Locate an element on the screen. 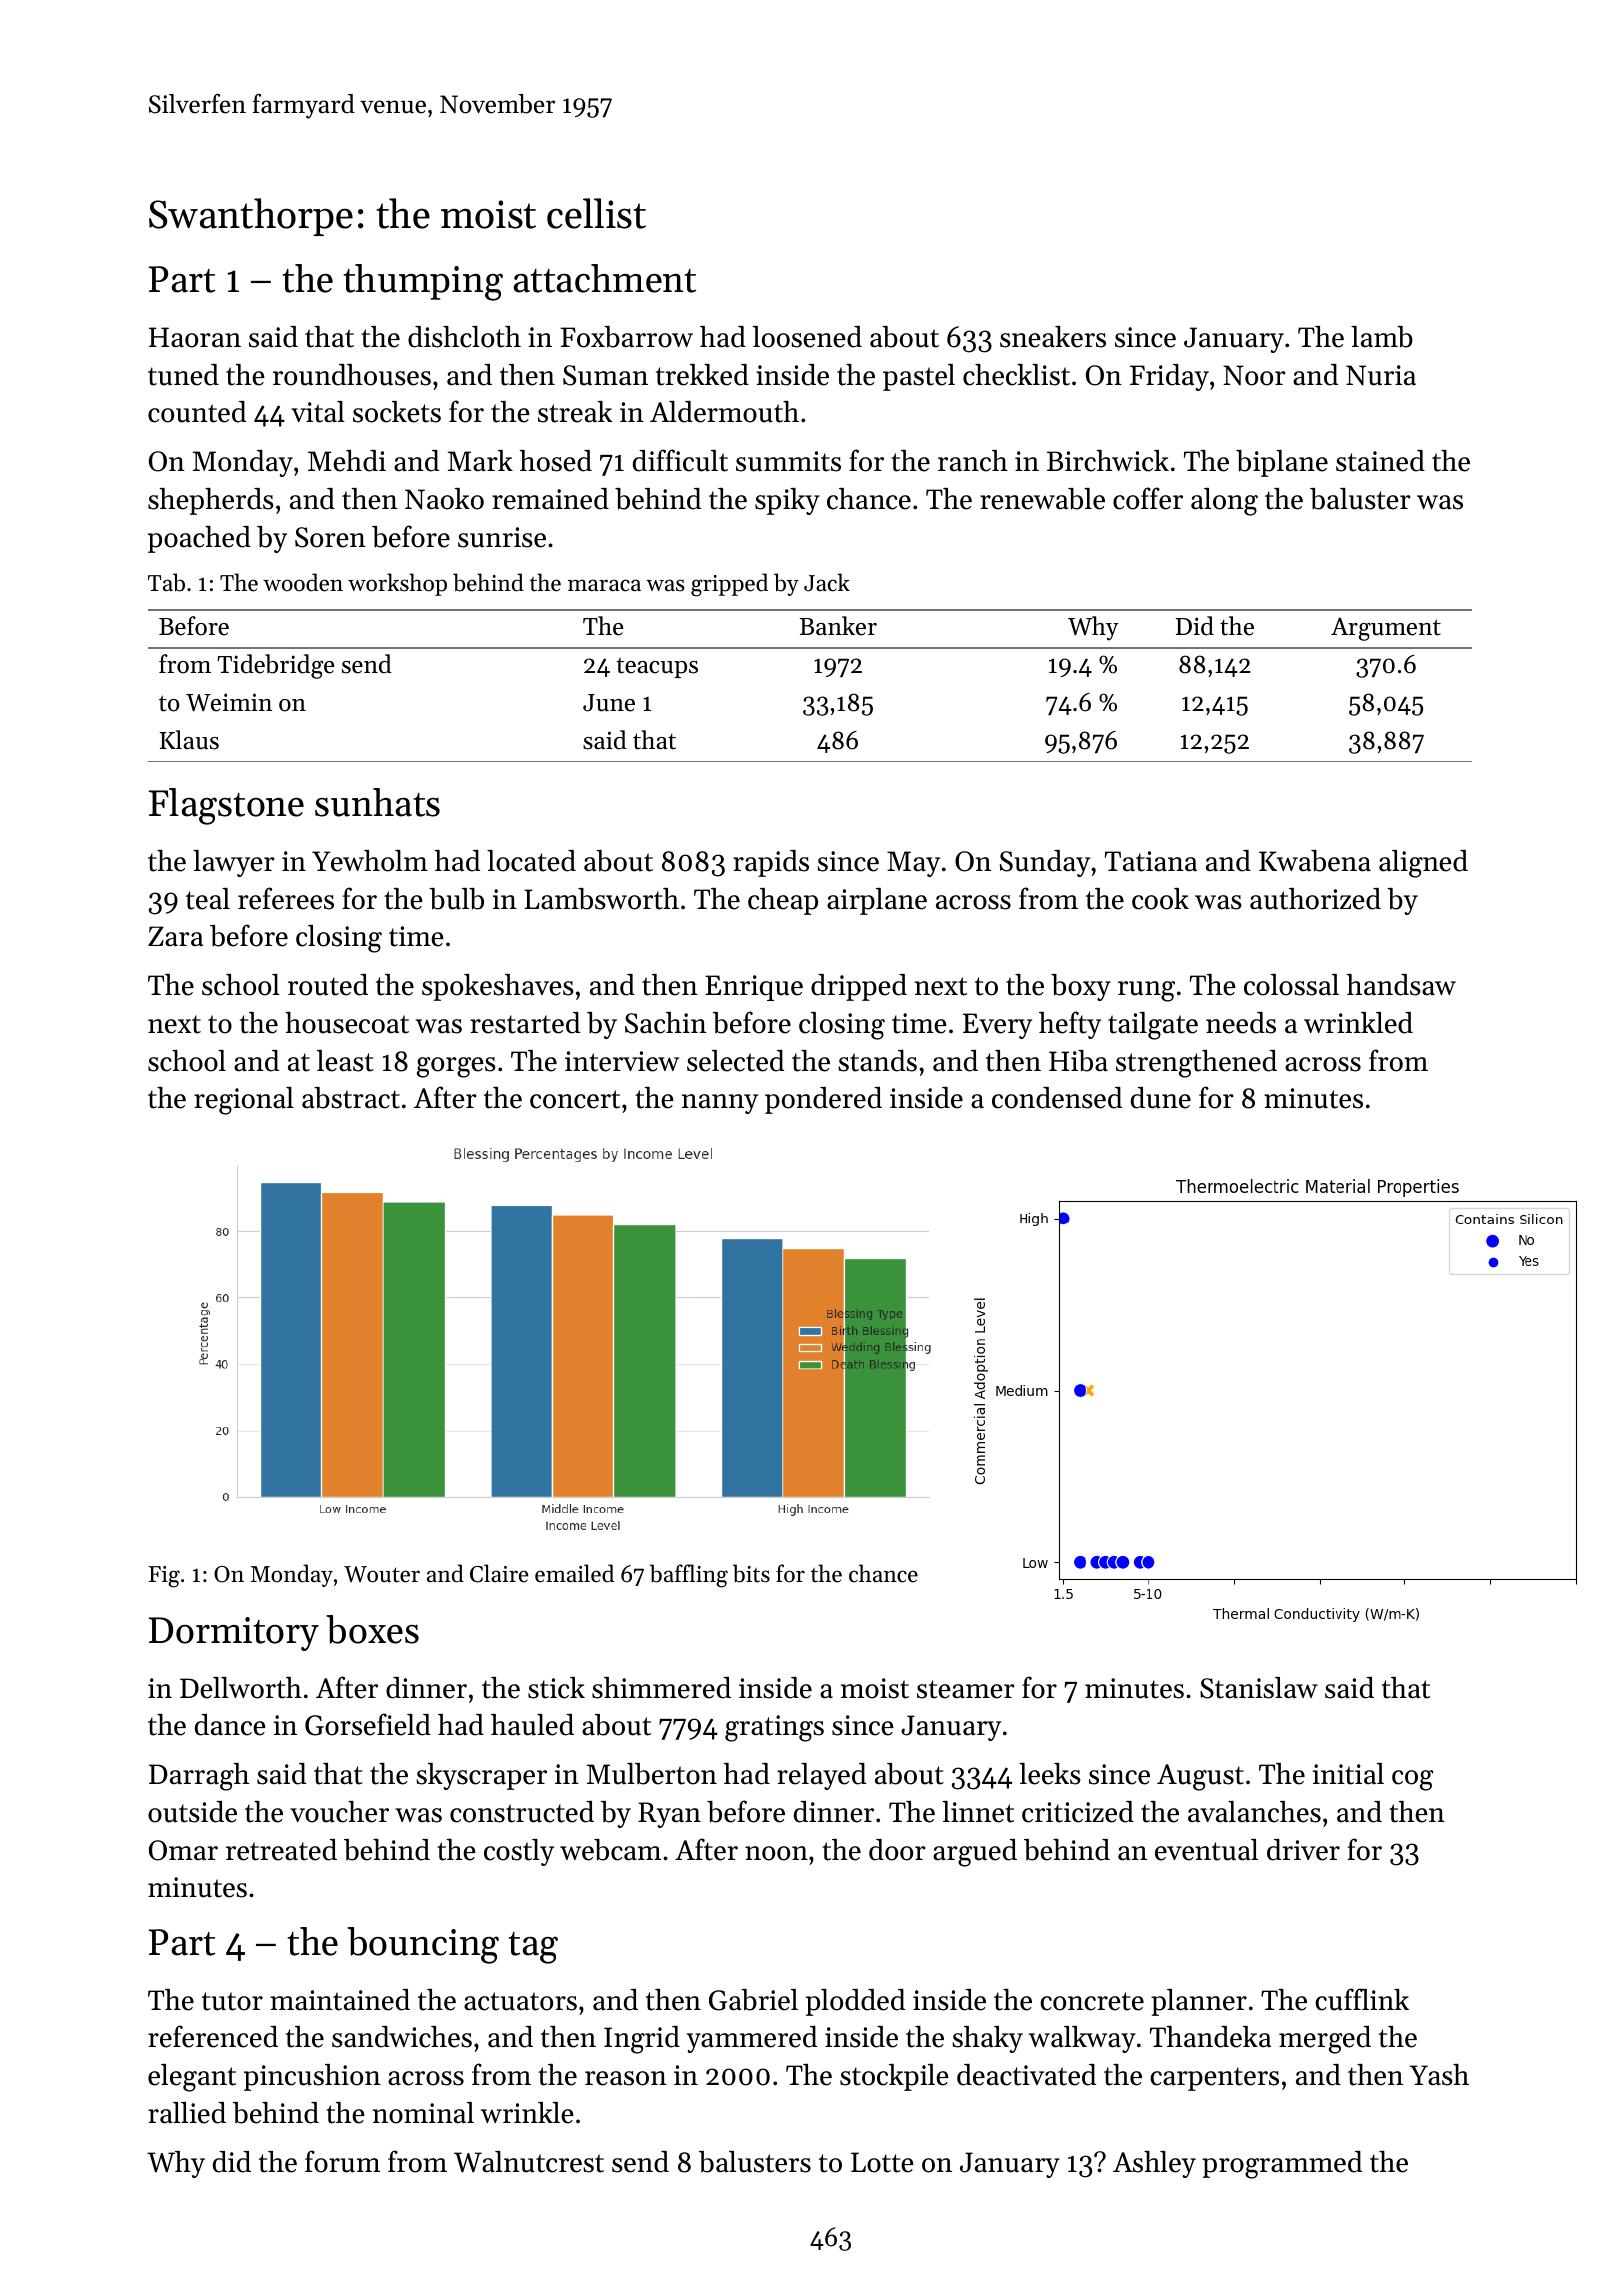 The width and height of the screenshot is (1620, 2292). Tab is located at coordinates (166, 582).
